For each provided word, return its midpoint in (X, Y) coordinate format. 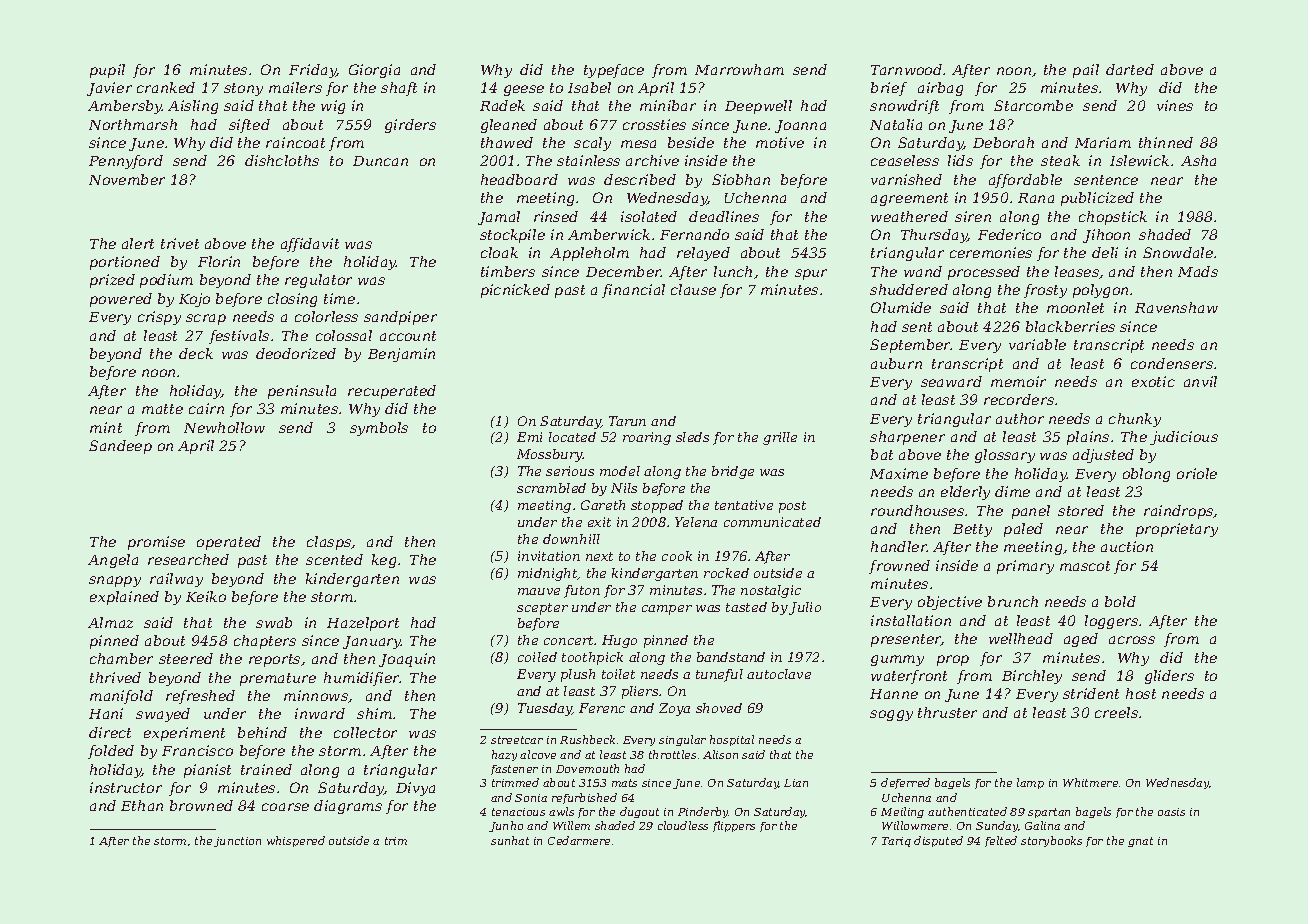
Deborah (1003, 142)
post (792, 507)
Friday (313, 71)
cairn (206, 408)
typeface (614, 71)
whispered (296, 841)
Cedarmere (579, 840)
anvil (1200, 381)
